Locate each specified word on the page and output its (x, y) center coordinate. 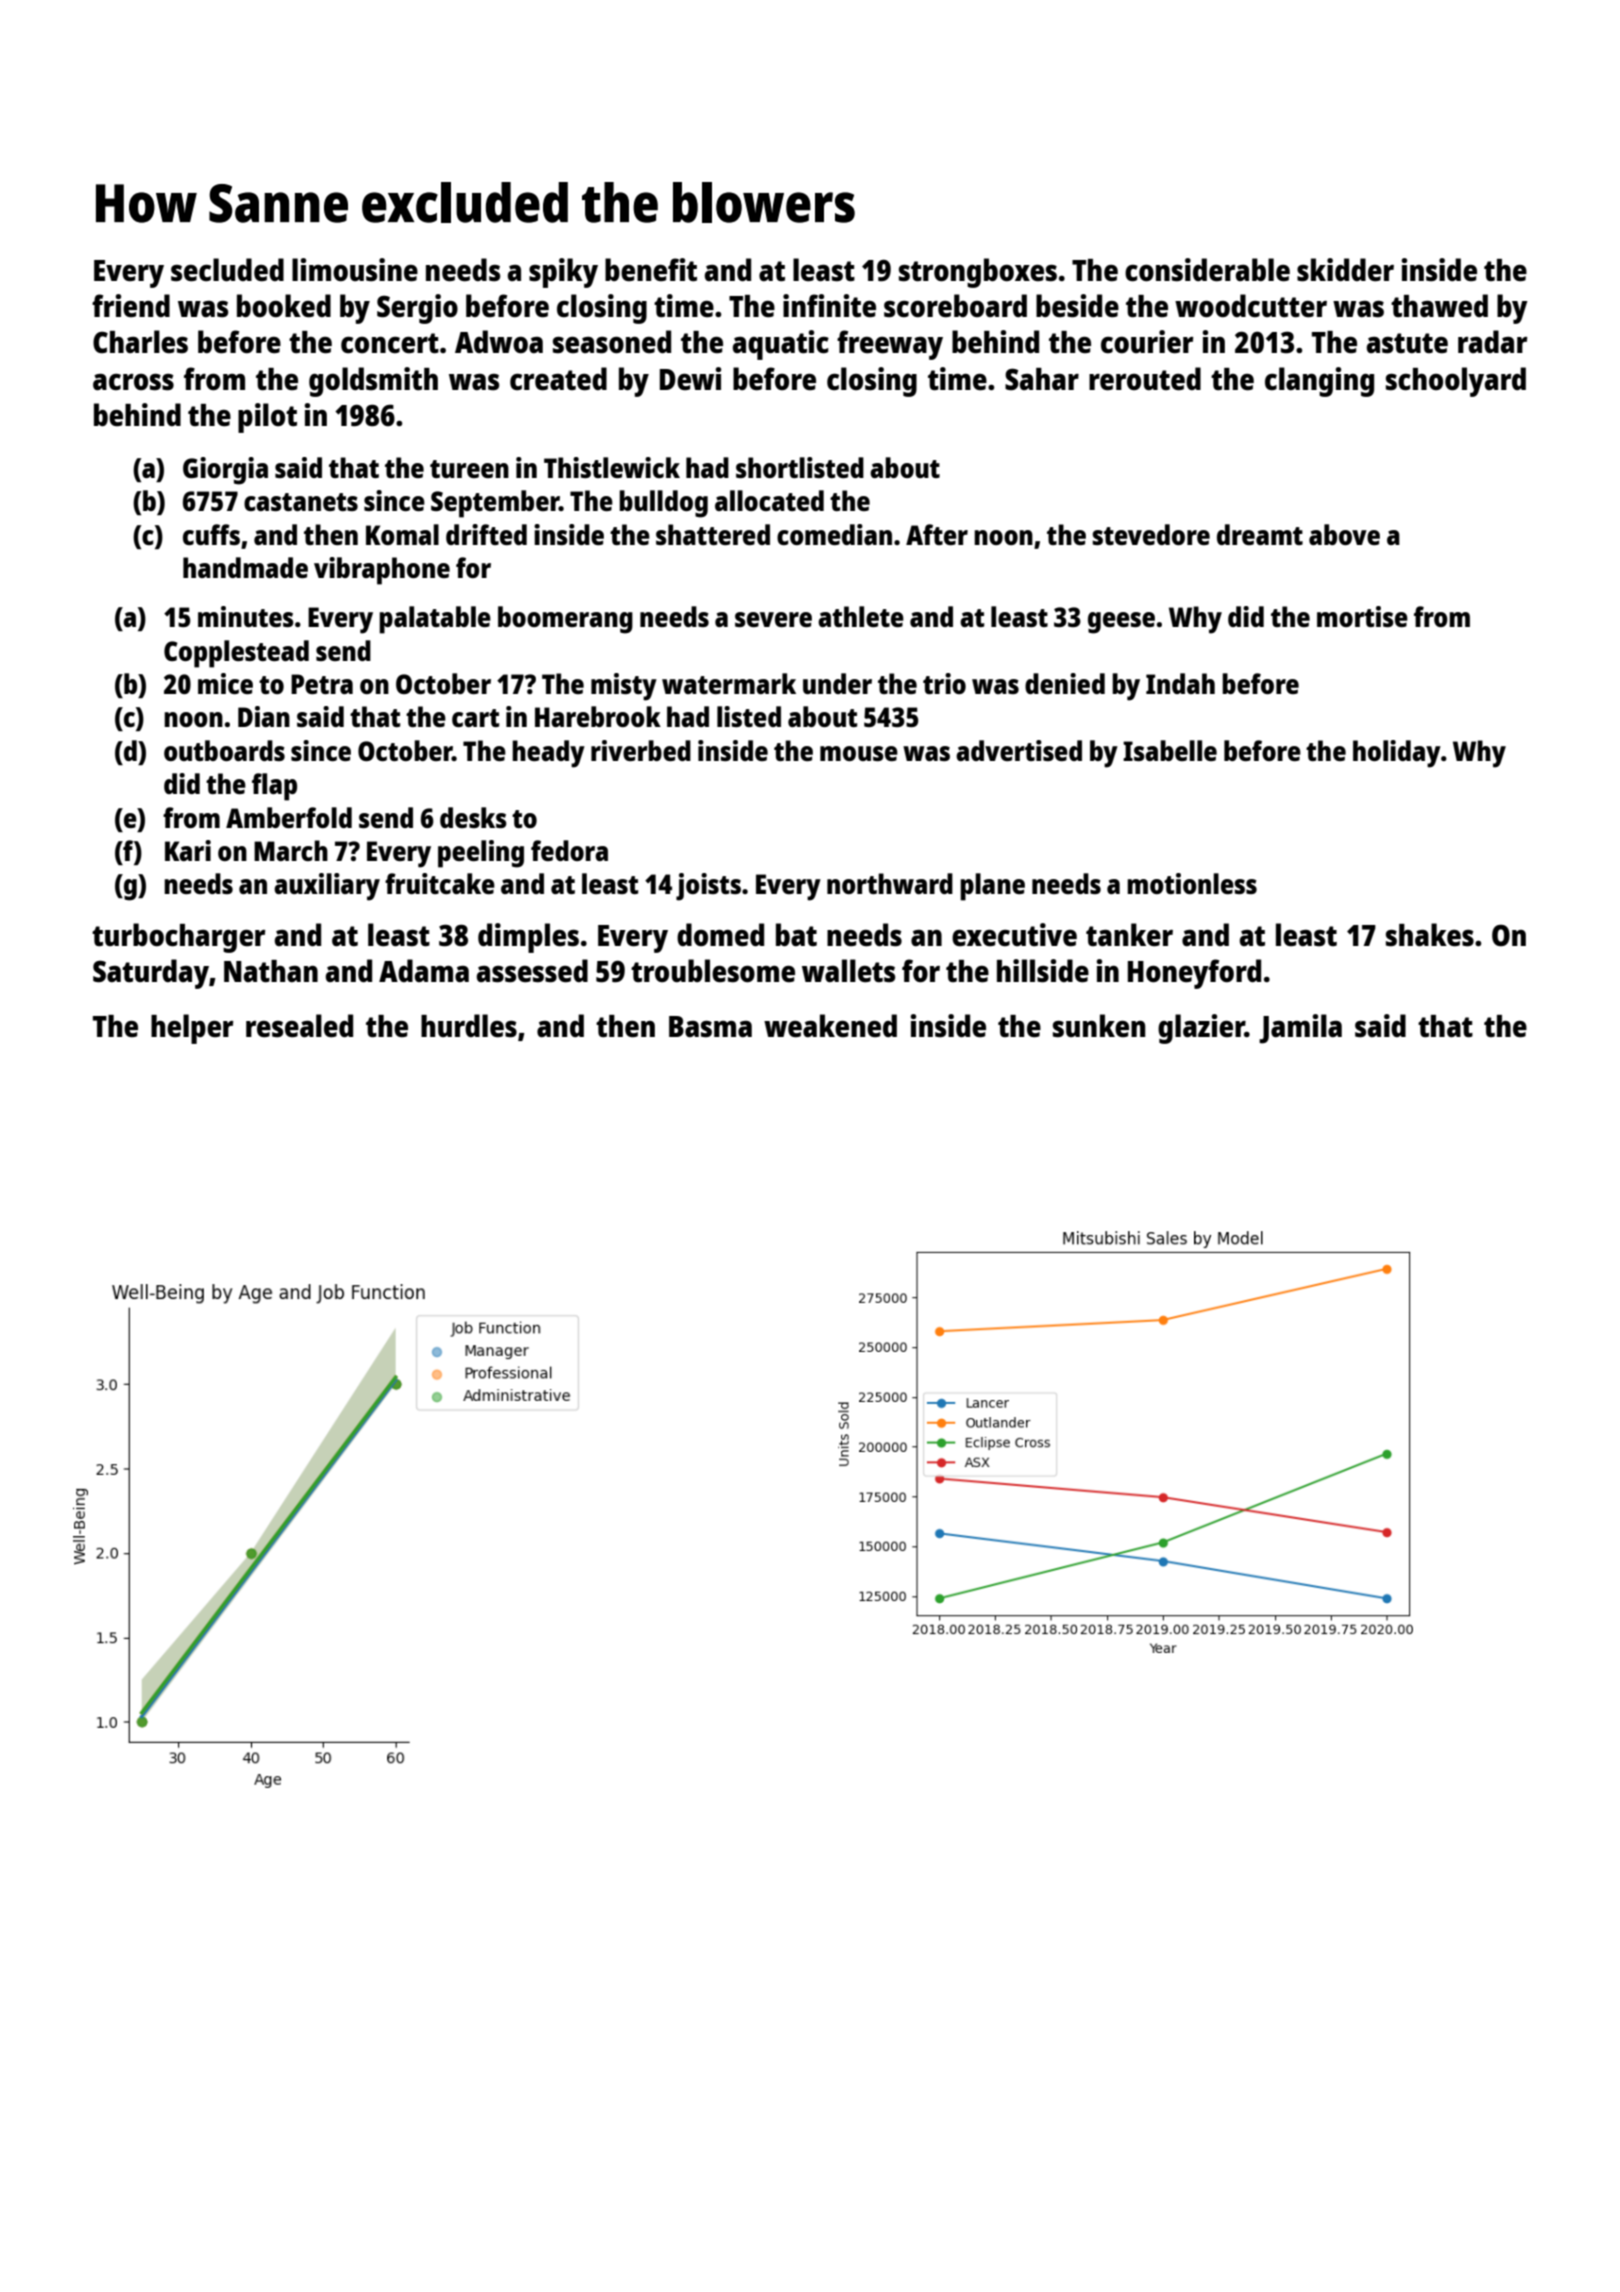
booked (284, 306)
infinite (829, 305)
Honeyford (1194, 974)
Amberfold (289, 817)
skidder (1345, 270)
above (1344, 534)
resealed (299, 1026)
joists (708, 887)
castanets (301, 502)
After (937, 534)
